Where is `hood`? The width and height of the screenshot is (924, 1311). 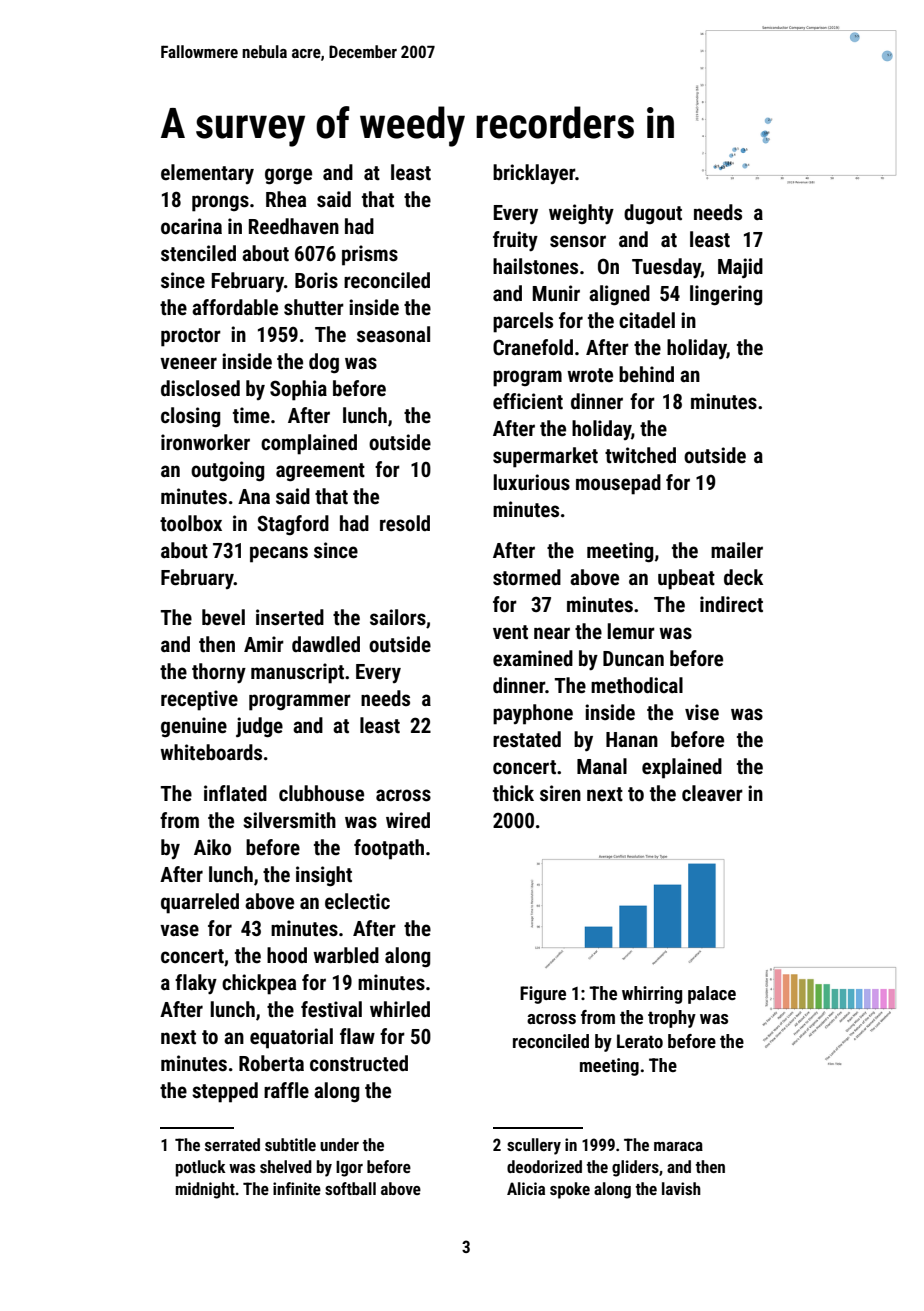 hood is located at coordinates (287, 955).
